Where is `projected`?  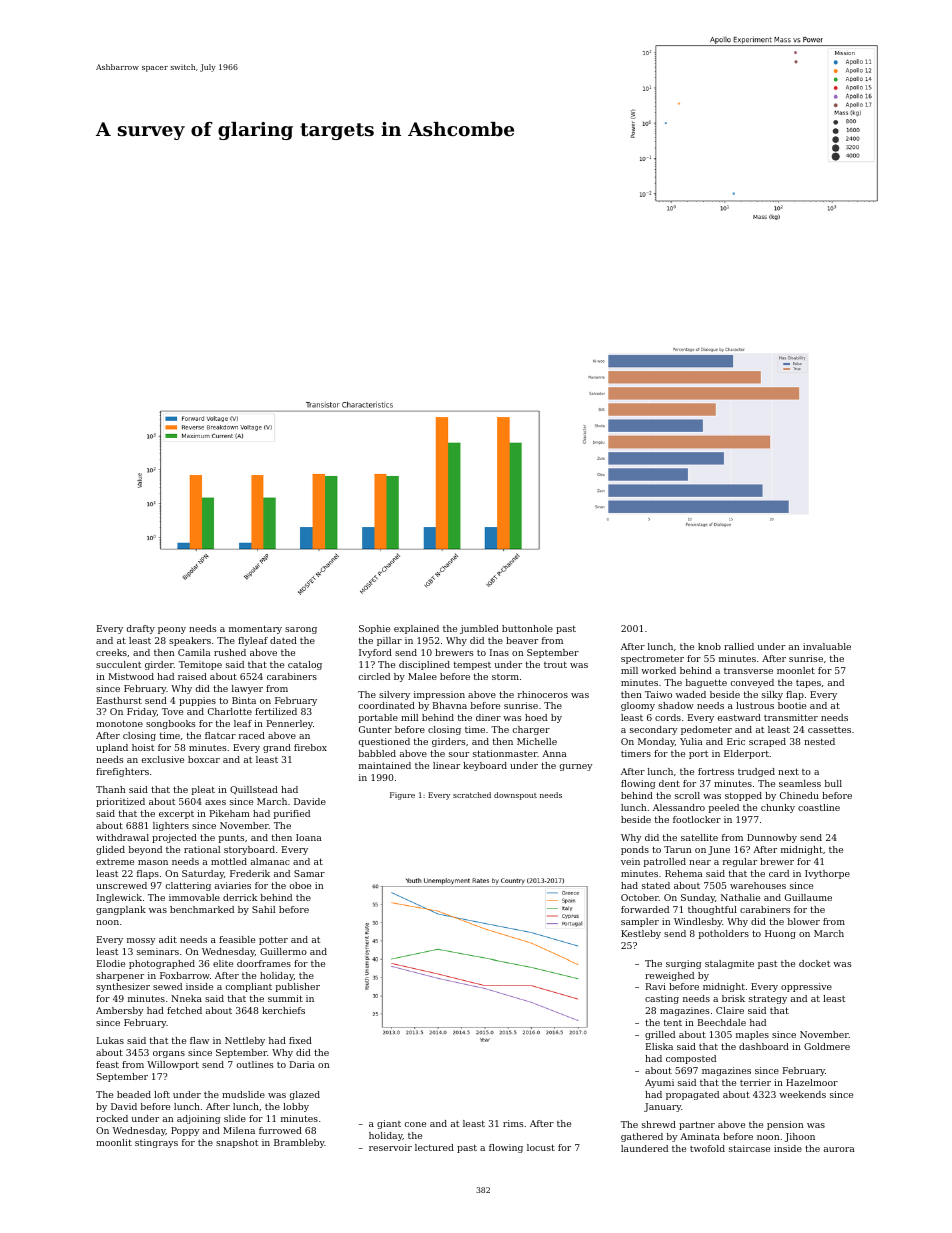 projected is located at coordinates (174, 838).
